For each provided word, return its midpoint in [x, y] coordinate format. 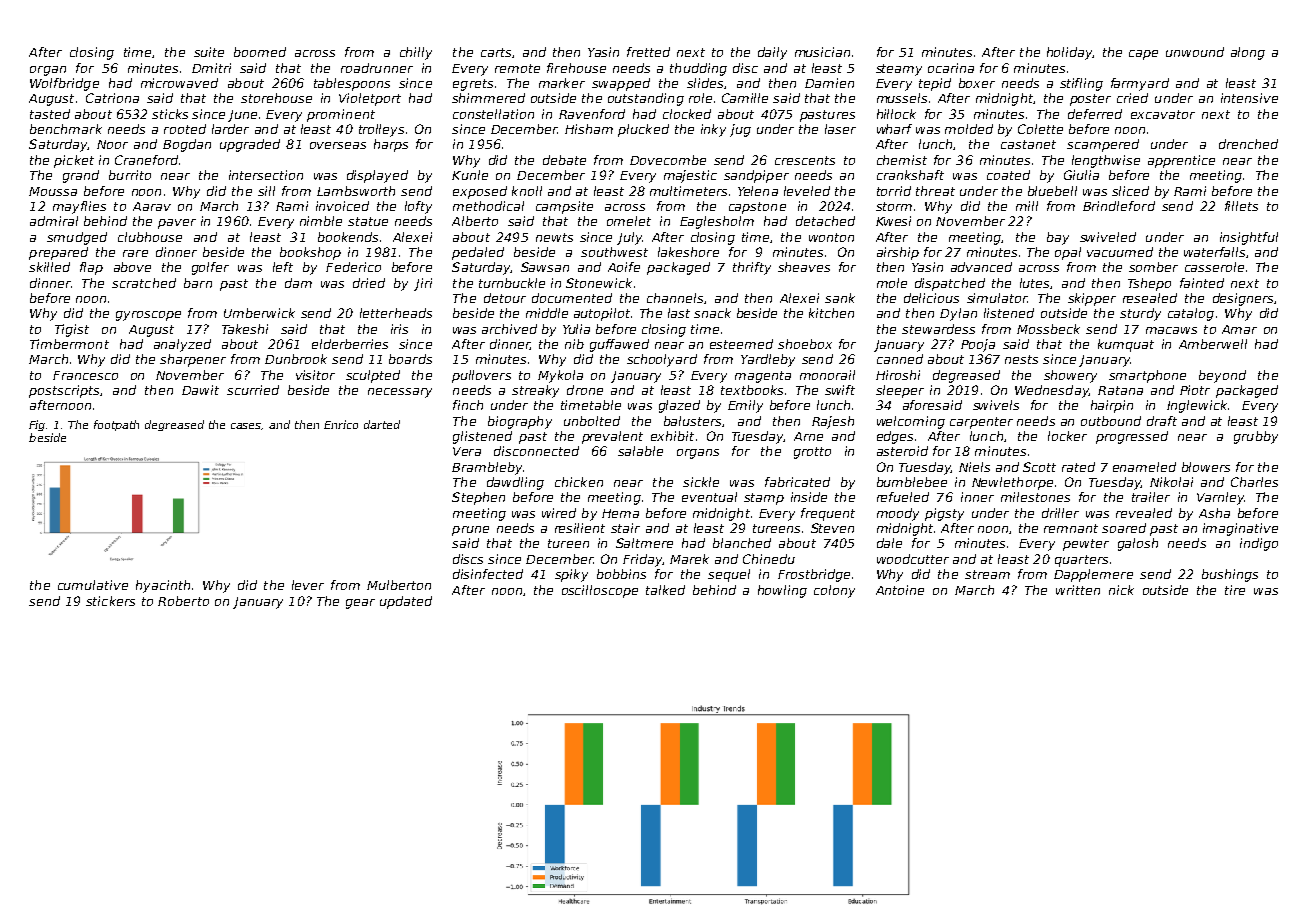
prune [470, 531]
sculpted [373, 376]
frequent [828, 514]
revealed [1144, 513]
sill [266, 191]
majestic [690, 176]
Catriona [112, 98]
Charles [1254, 482]
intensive [1249, 98]
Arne [808, 436]
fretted [648, 52]
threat [935, 191]
